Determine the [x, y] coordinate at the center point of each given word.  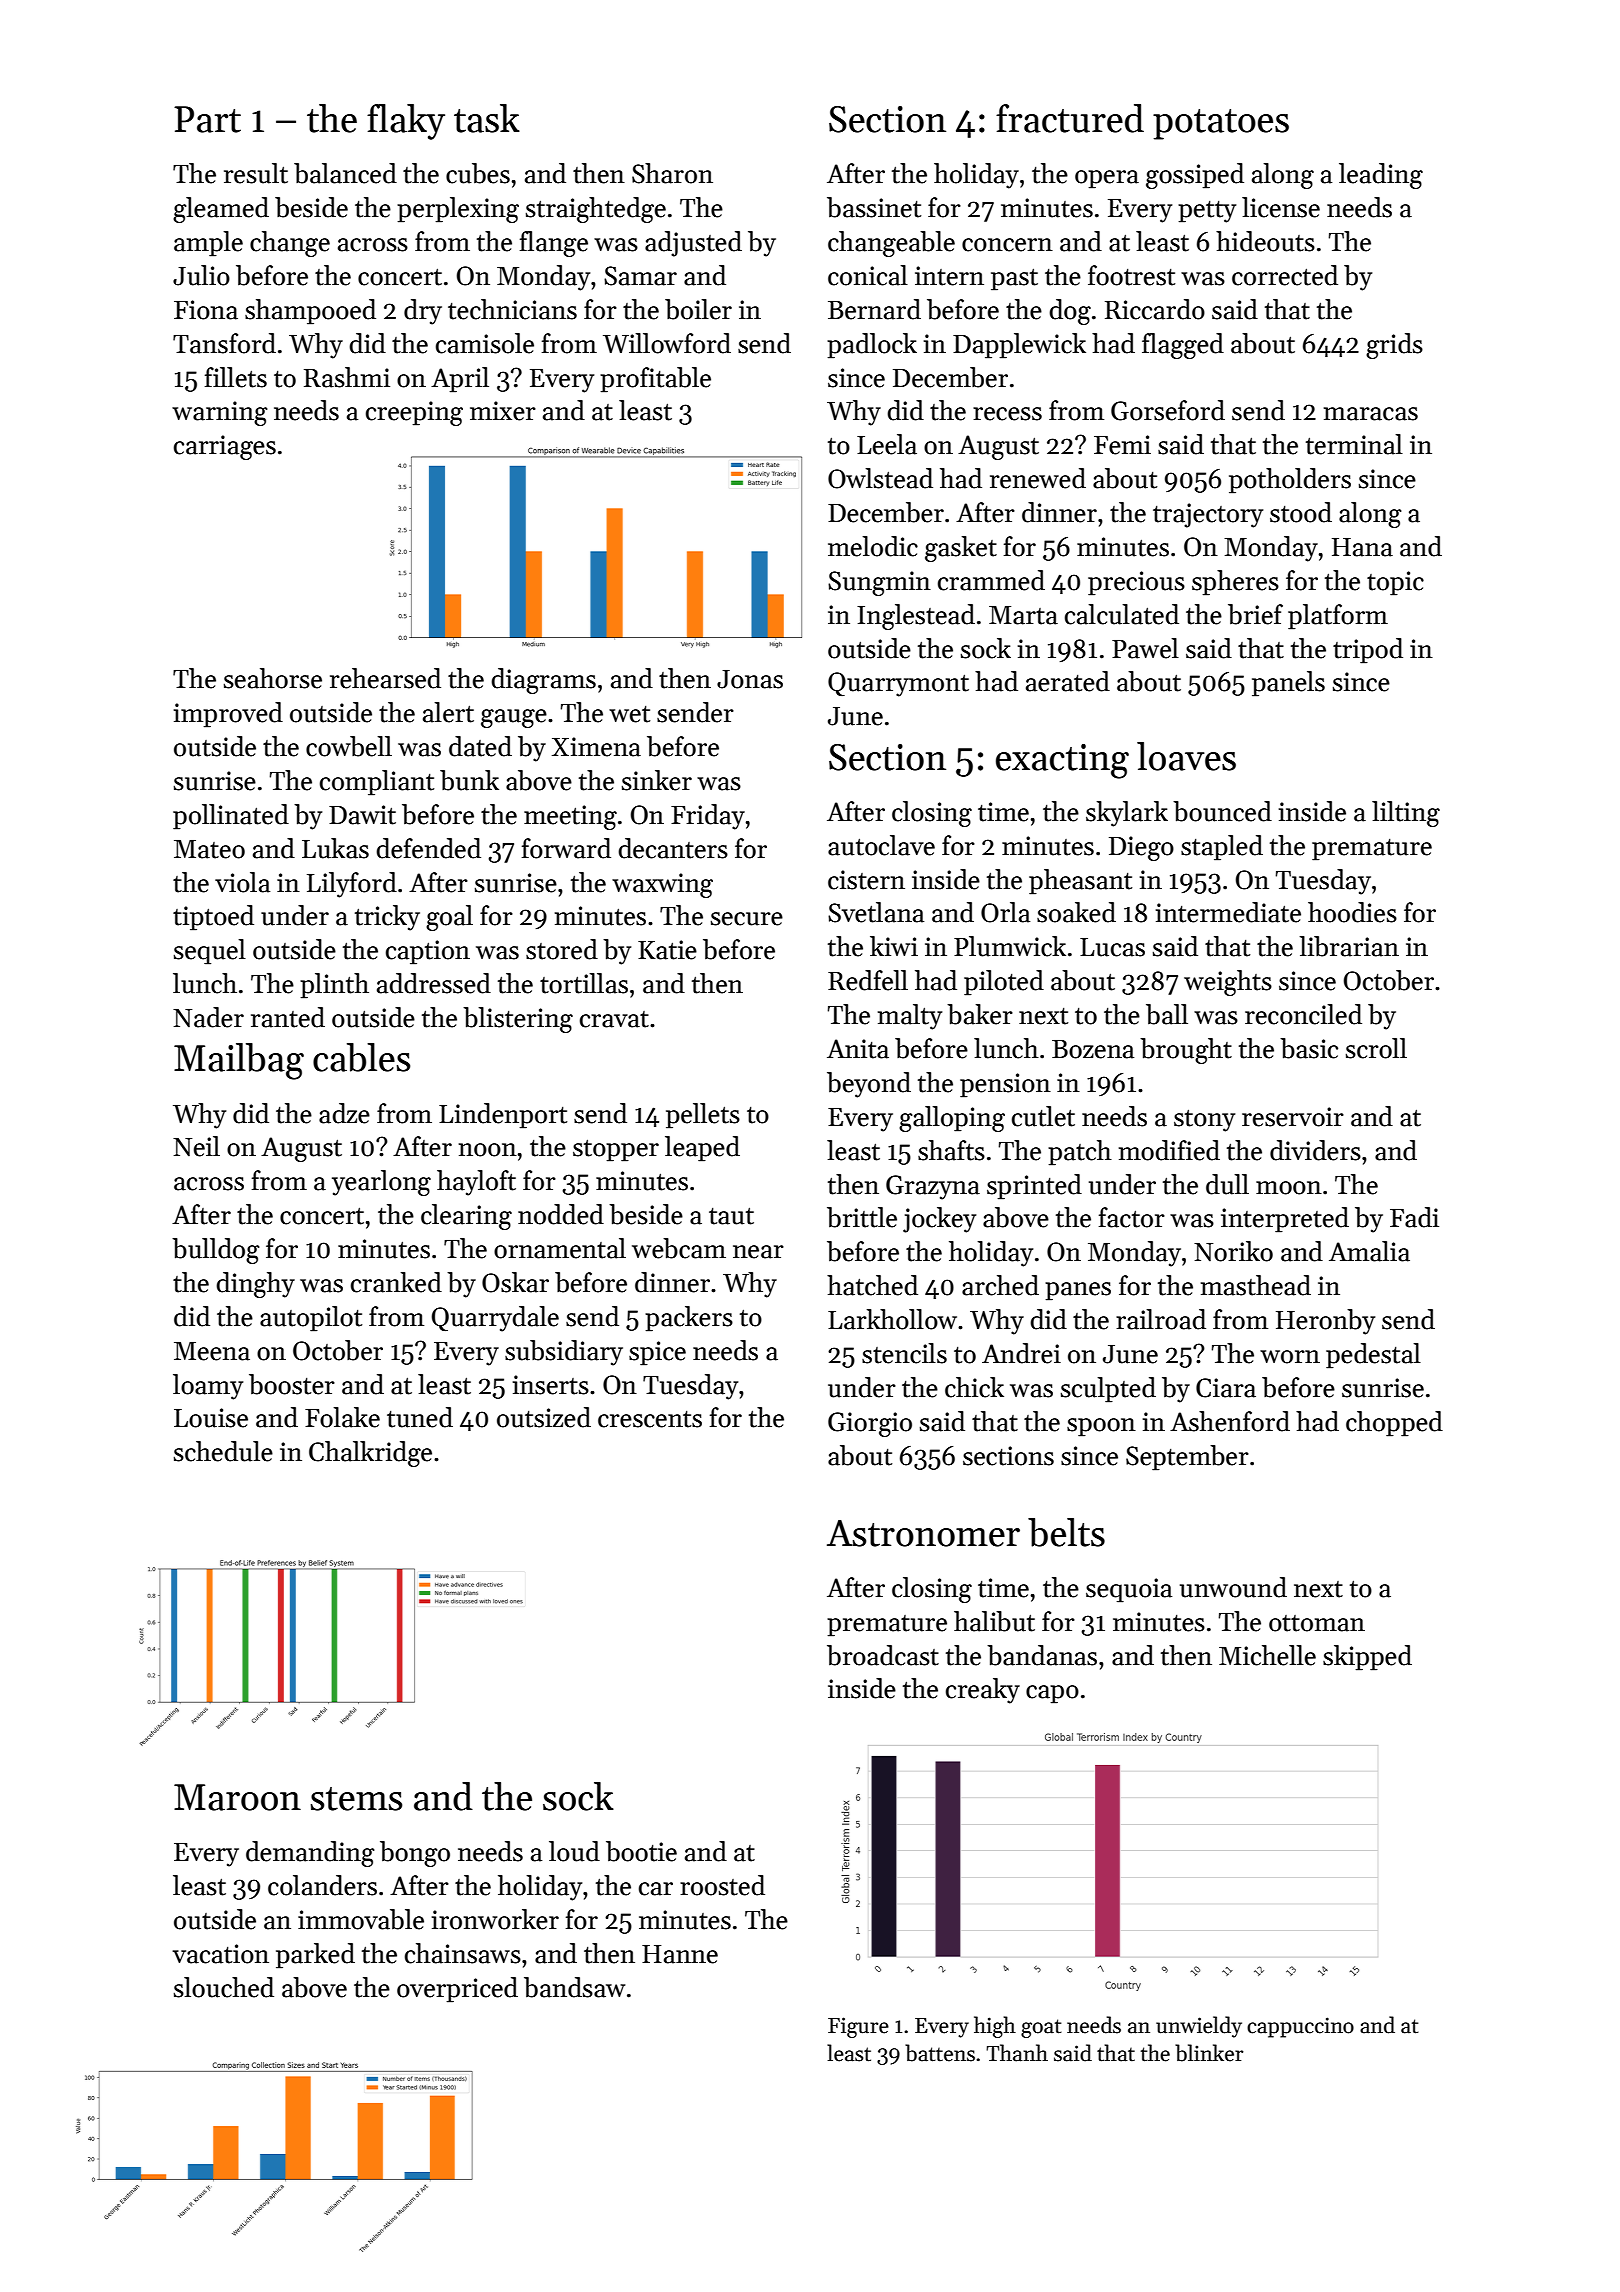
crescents [650, 1419]
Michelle [1267, 1655]
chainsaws [463, 1953]
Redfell [868, 980]
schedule [223, 1451]
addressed [434, 983]
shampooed [310, 312]
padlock [872, 346]
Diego [1141, 848]
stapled [1222, 848]
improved [228, 715]
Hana [1362, 547]
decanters [673, 848]
